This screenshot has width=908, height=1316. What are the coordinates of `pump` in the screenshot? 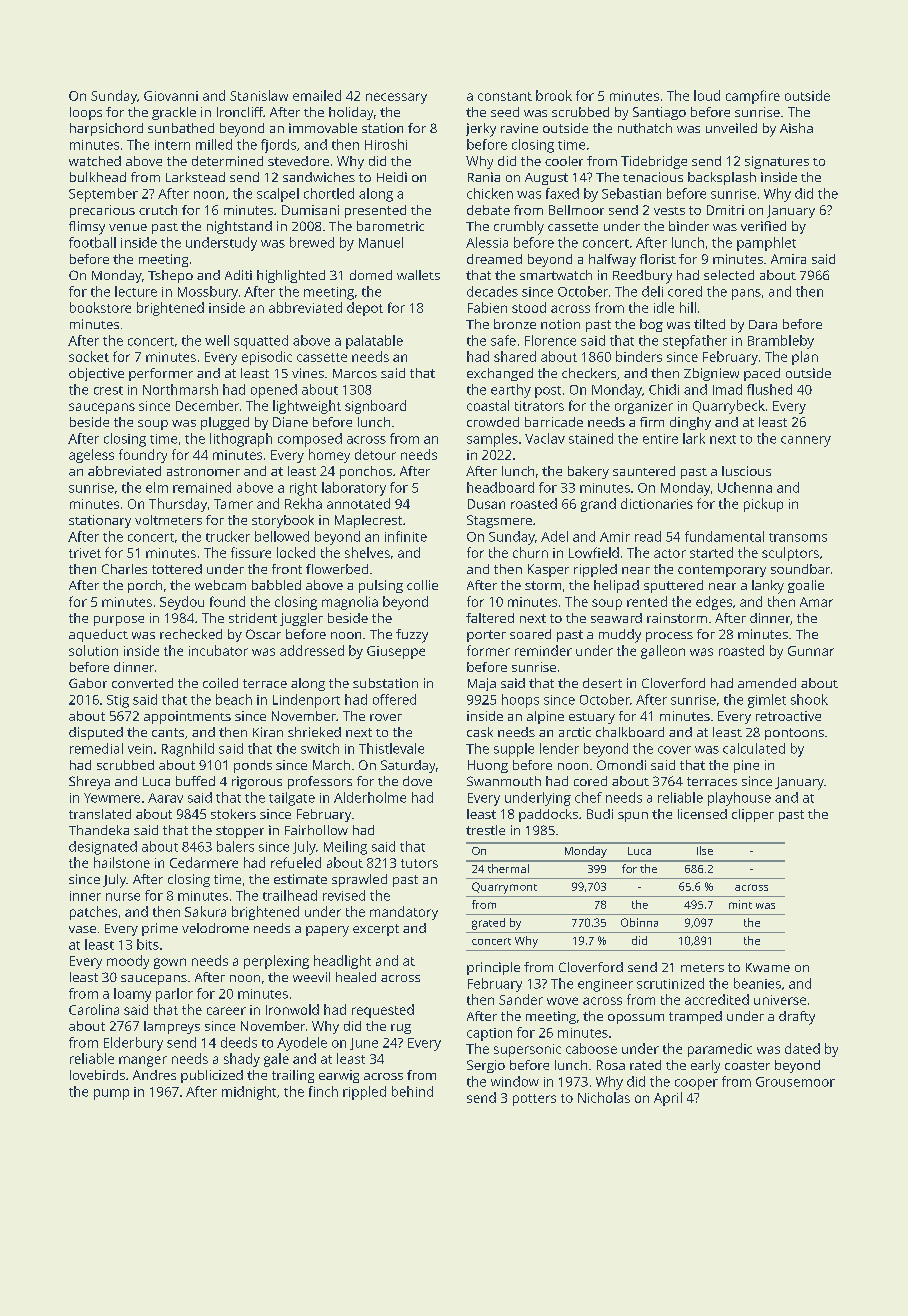 It's located at (111, 1094).
